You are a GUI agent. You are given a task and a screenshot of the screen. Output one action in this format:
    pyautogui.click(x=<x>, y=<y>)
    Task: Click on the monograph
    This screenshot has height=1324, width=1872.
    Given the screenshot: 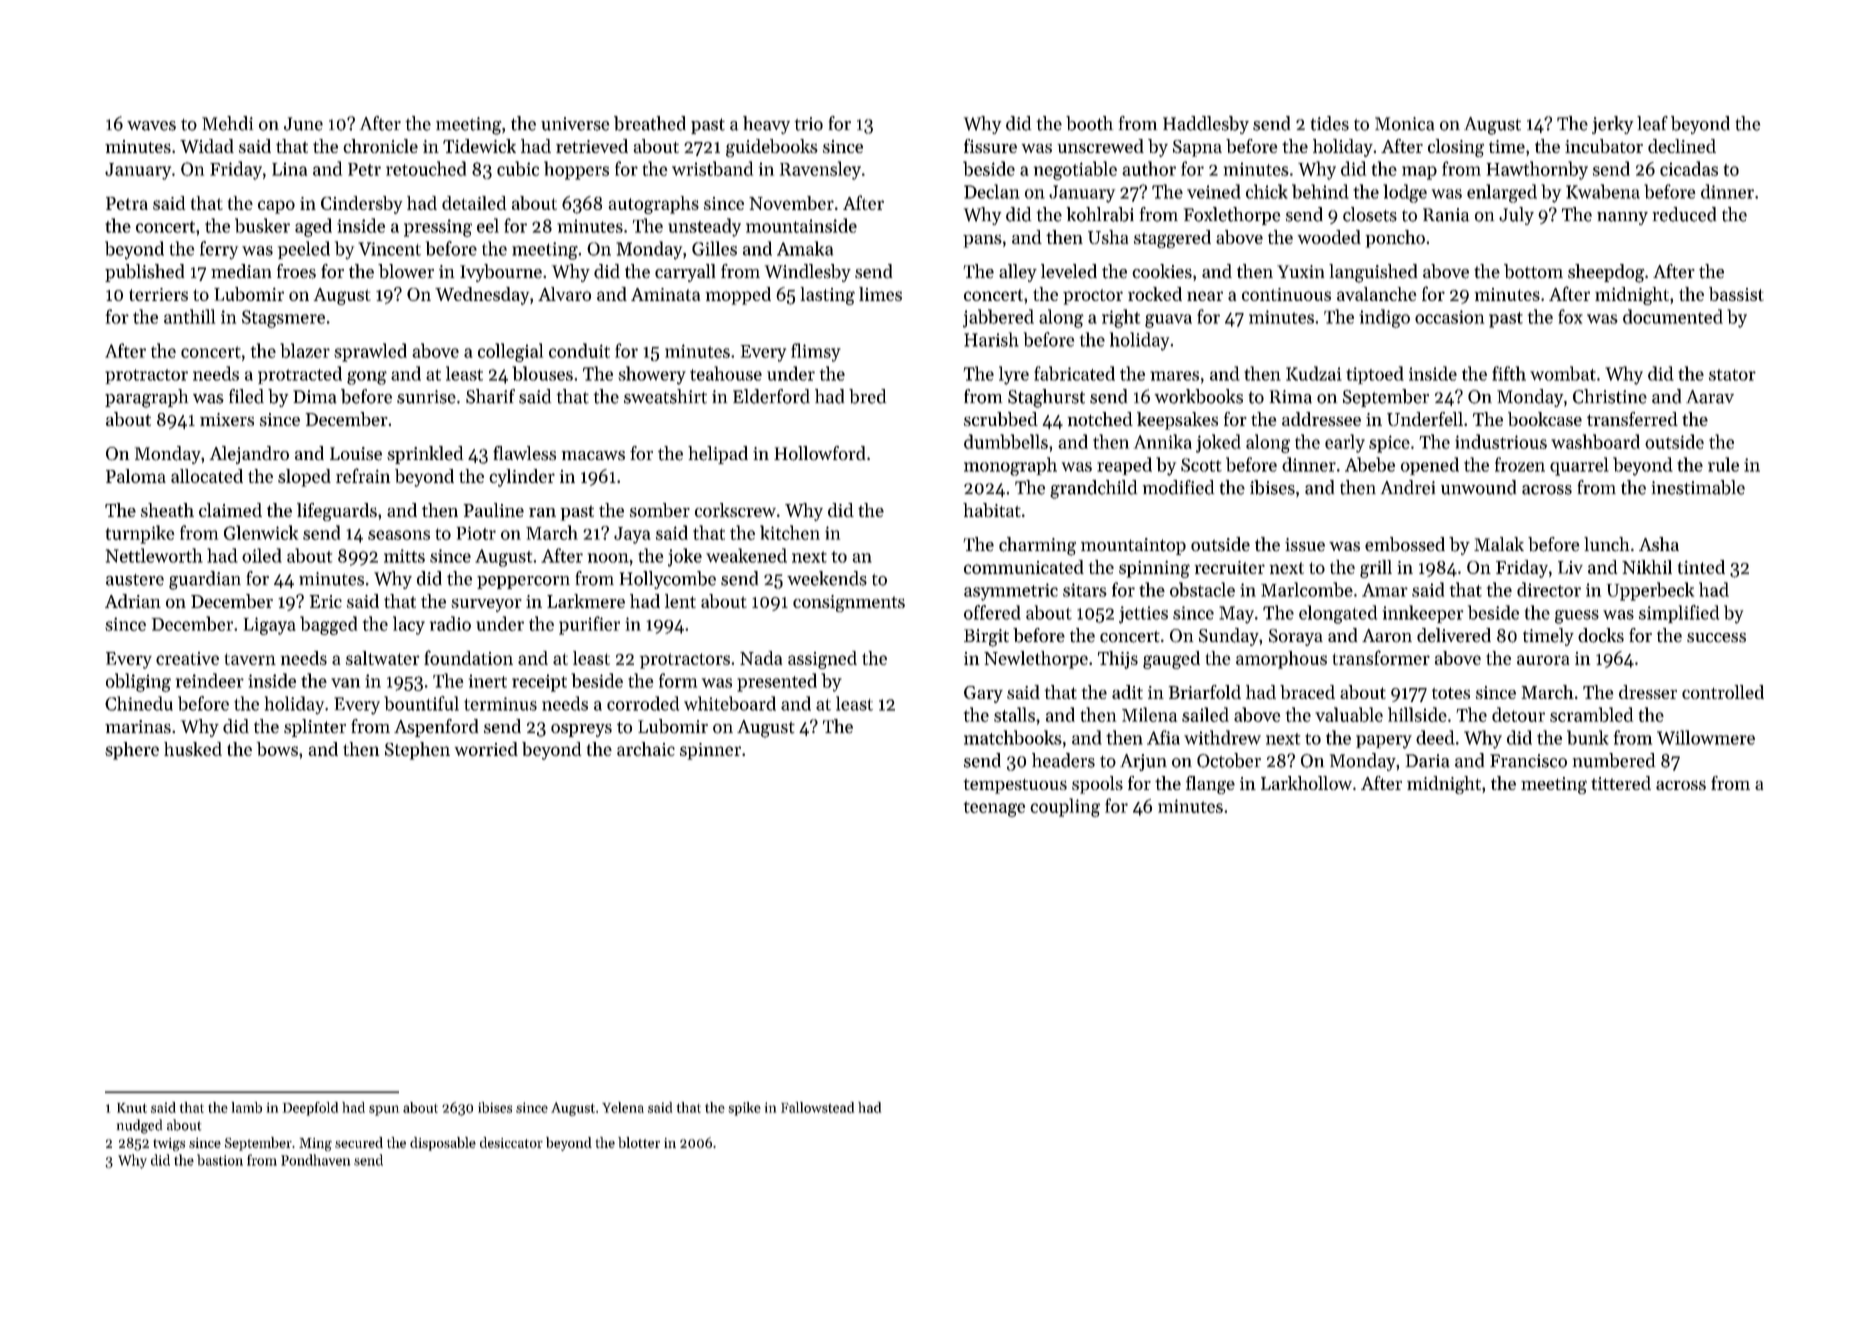 What is the action you would take?
    pyautogui.click(x=1010, y=466)
